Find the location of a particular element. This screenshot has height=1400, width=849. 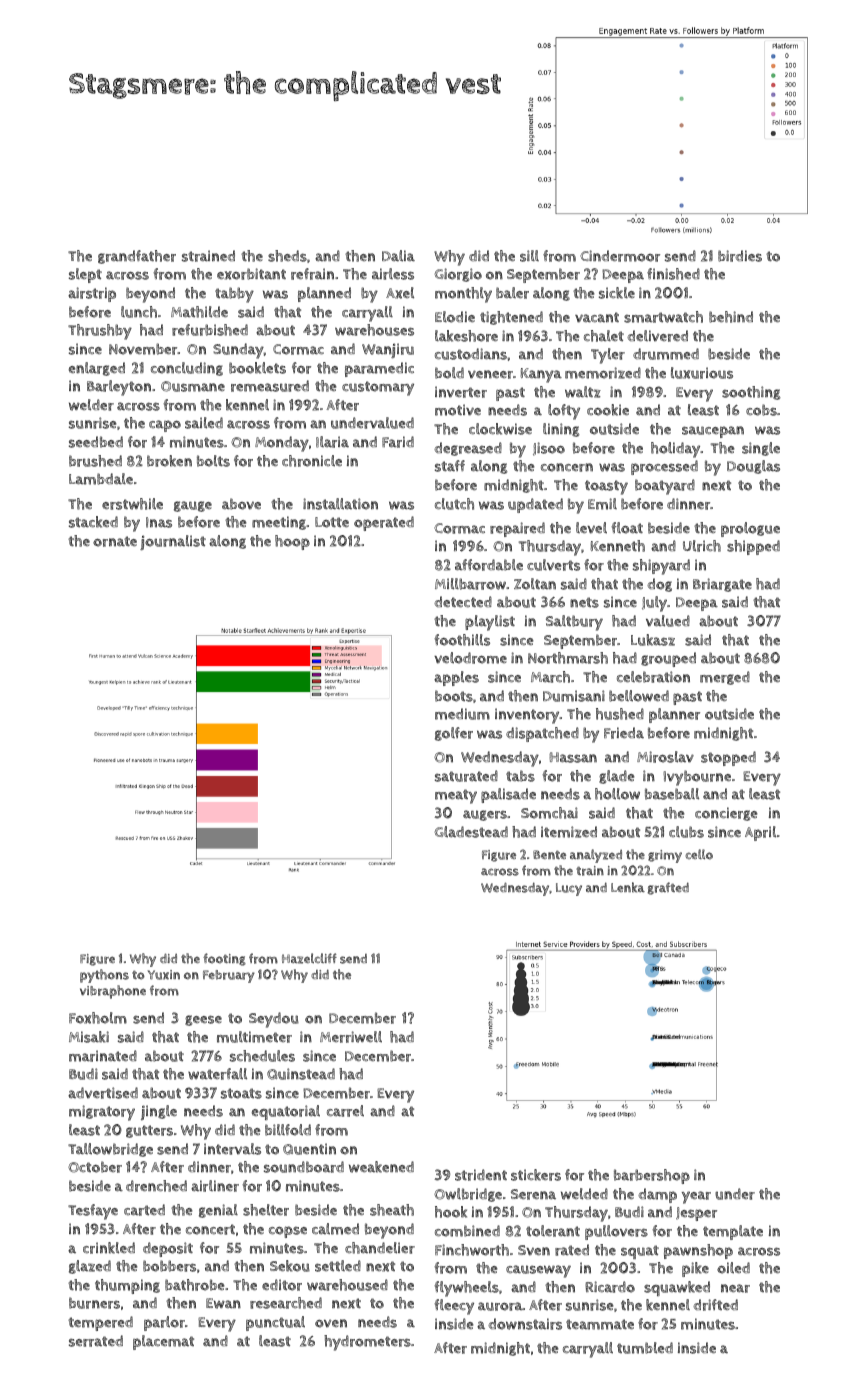

behind is located at coordinates (731, 317).
